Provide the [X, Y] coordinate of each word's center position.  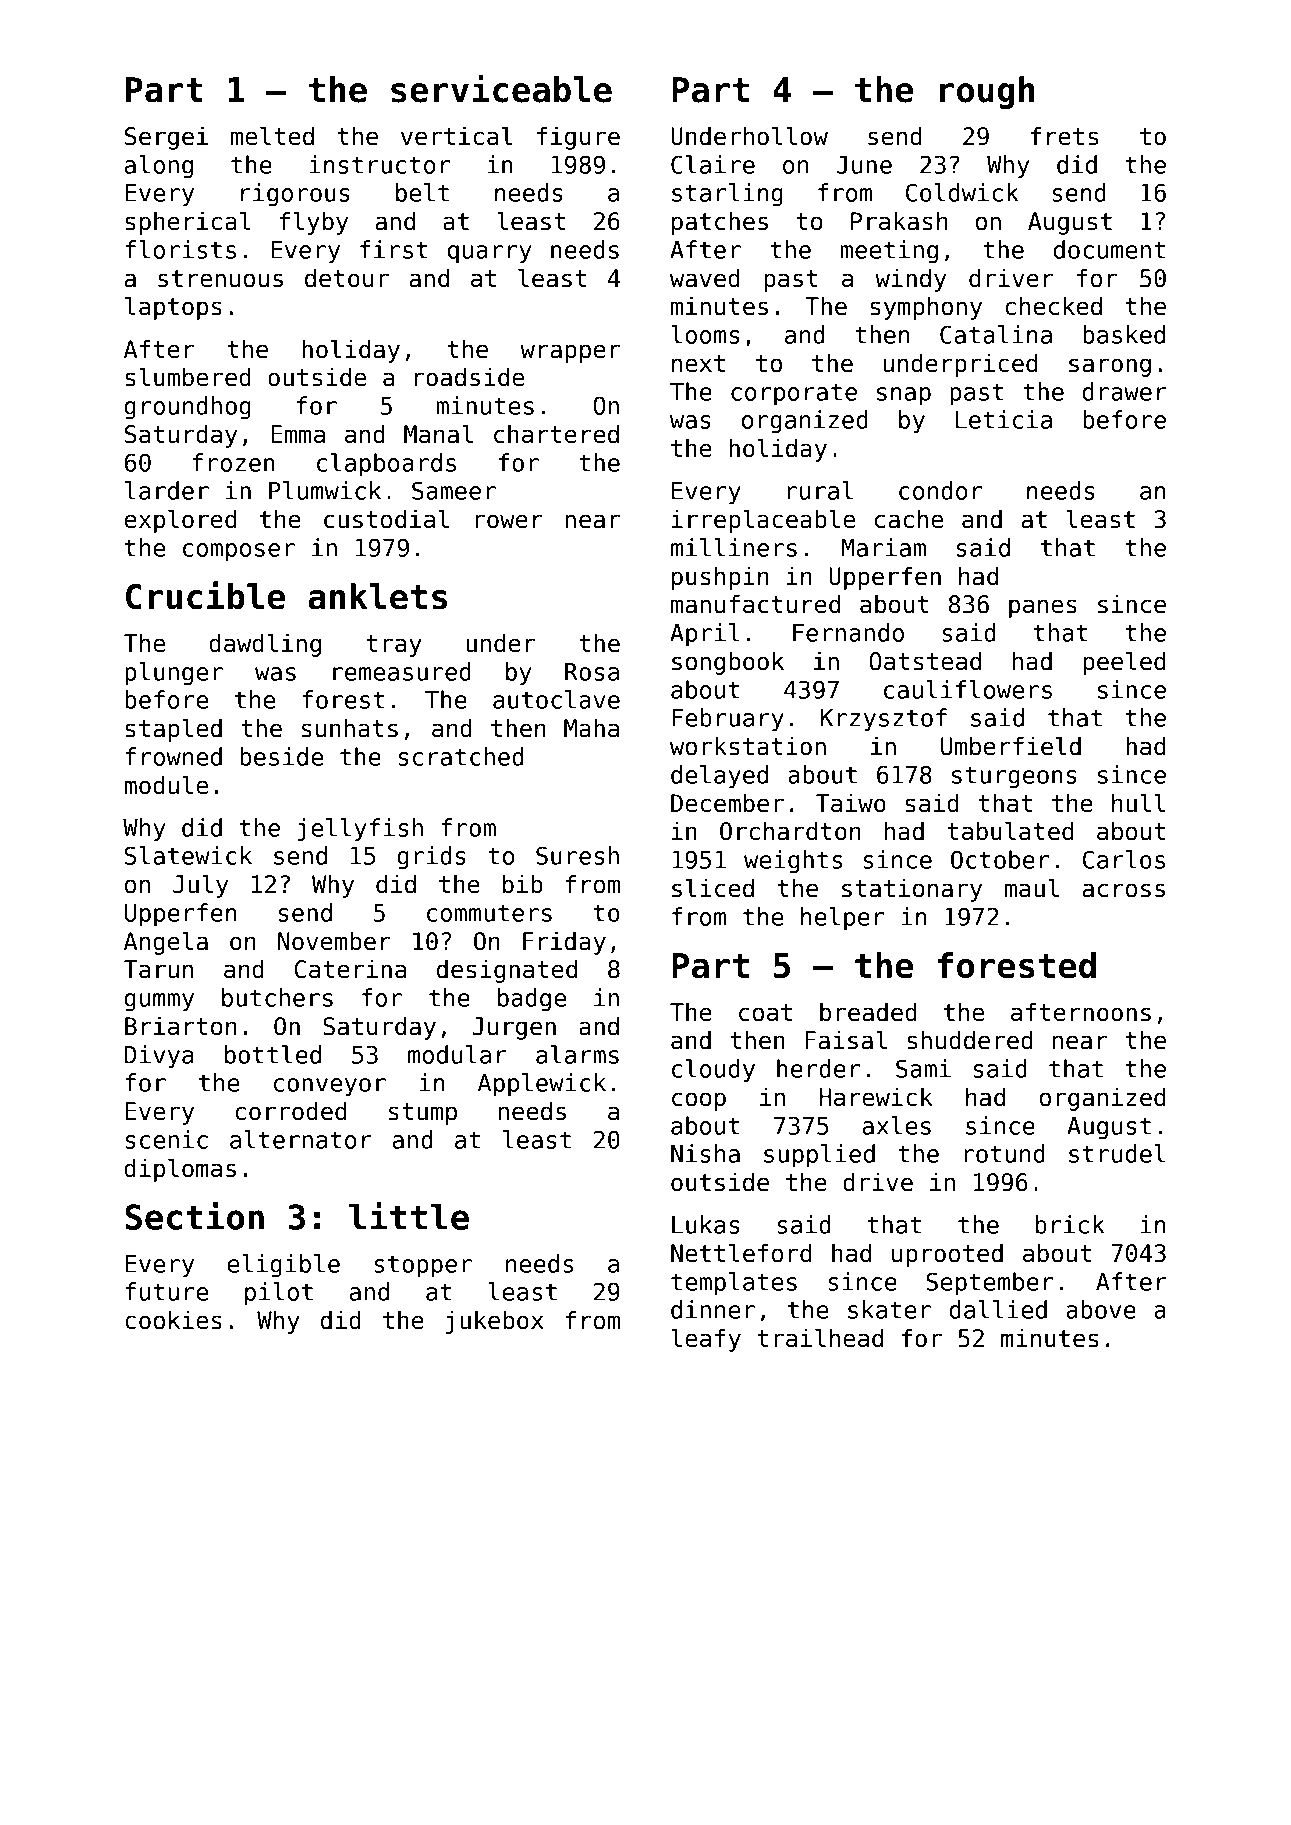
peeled [1124, 663]
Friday [564, 943]
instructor [380, 164]
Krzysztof [884, 720]
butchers [277, 997]
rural [820, 490]
